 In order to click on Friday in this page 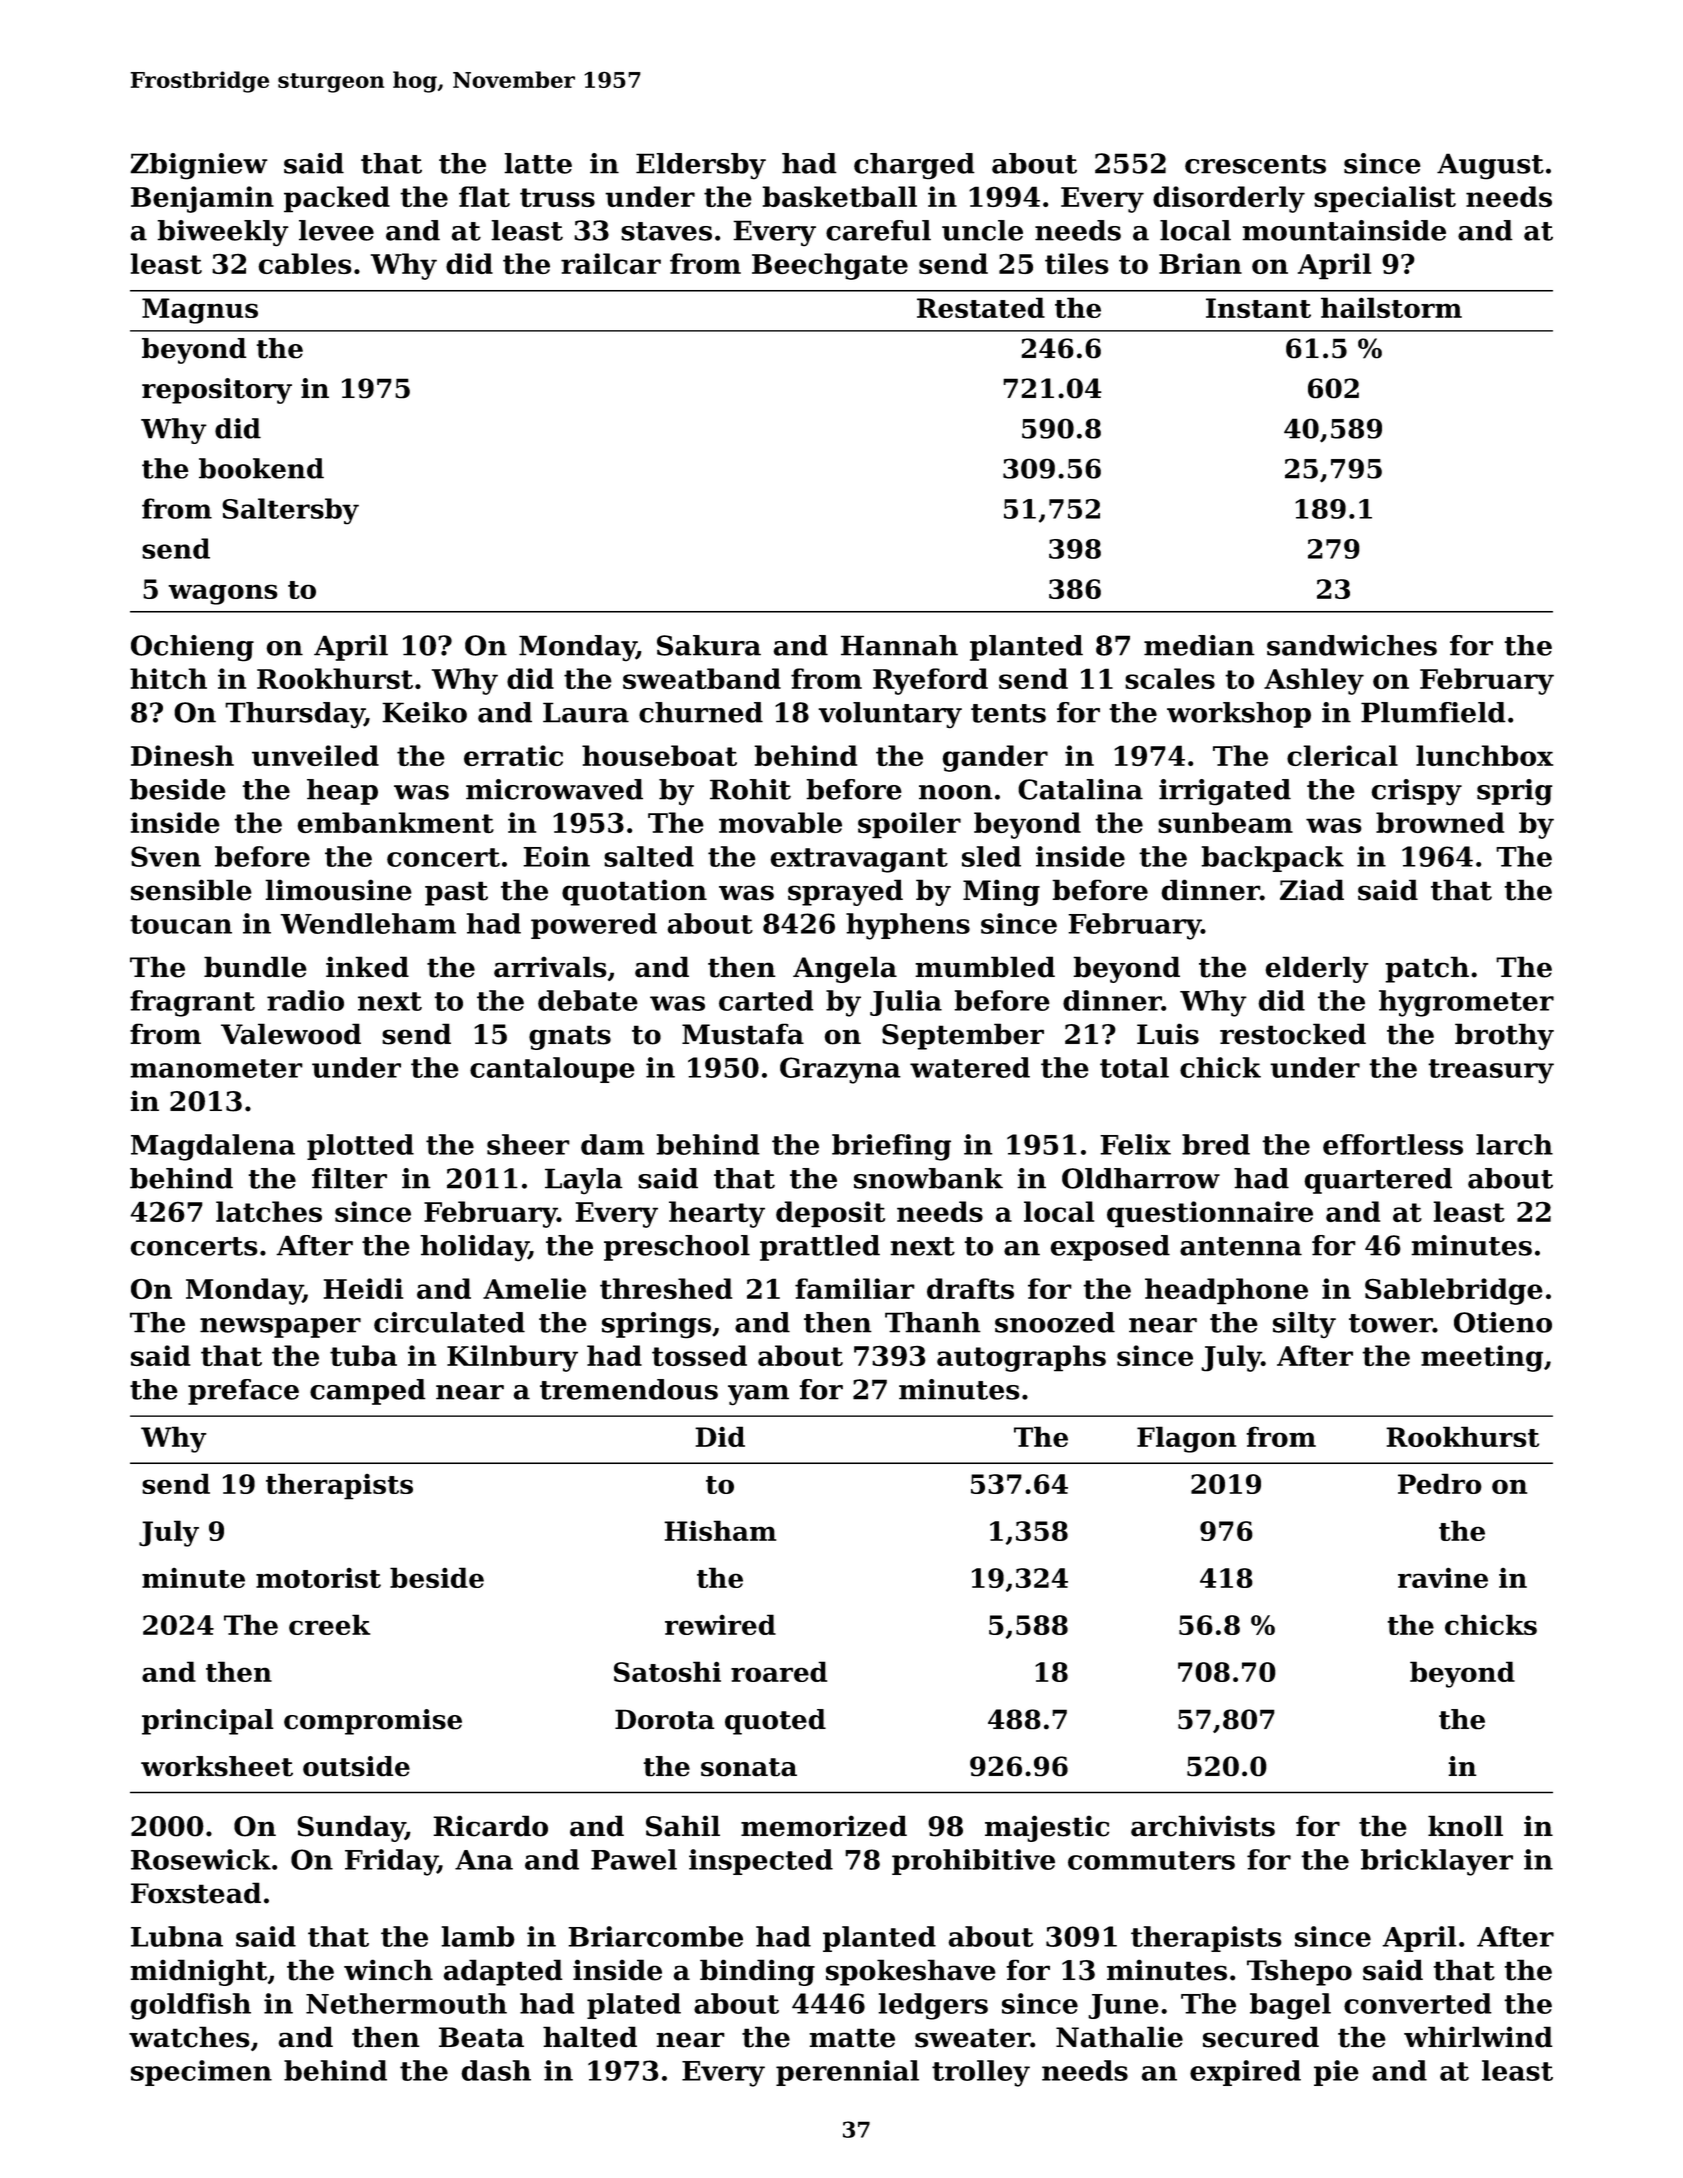, I will do `click(391, 1862)`.
